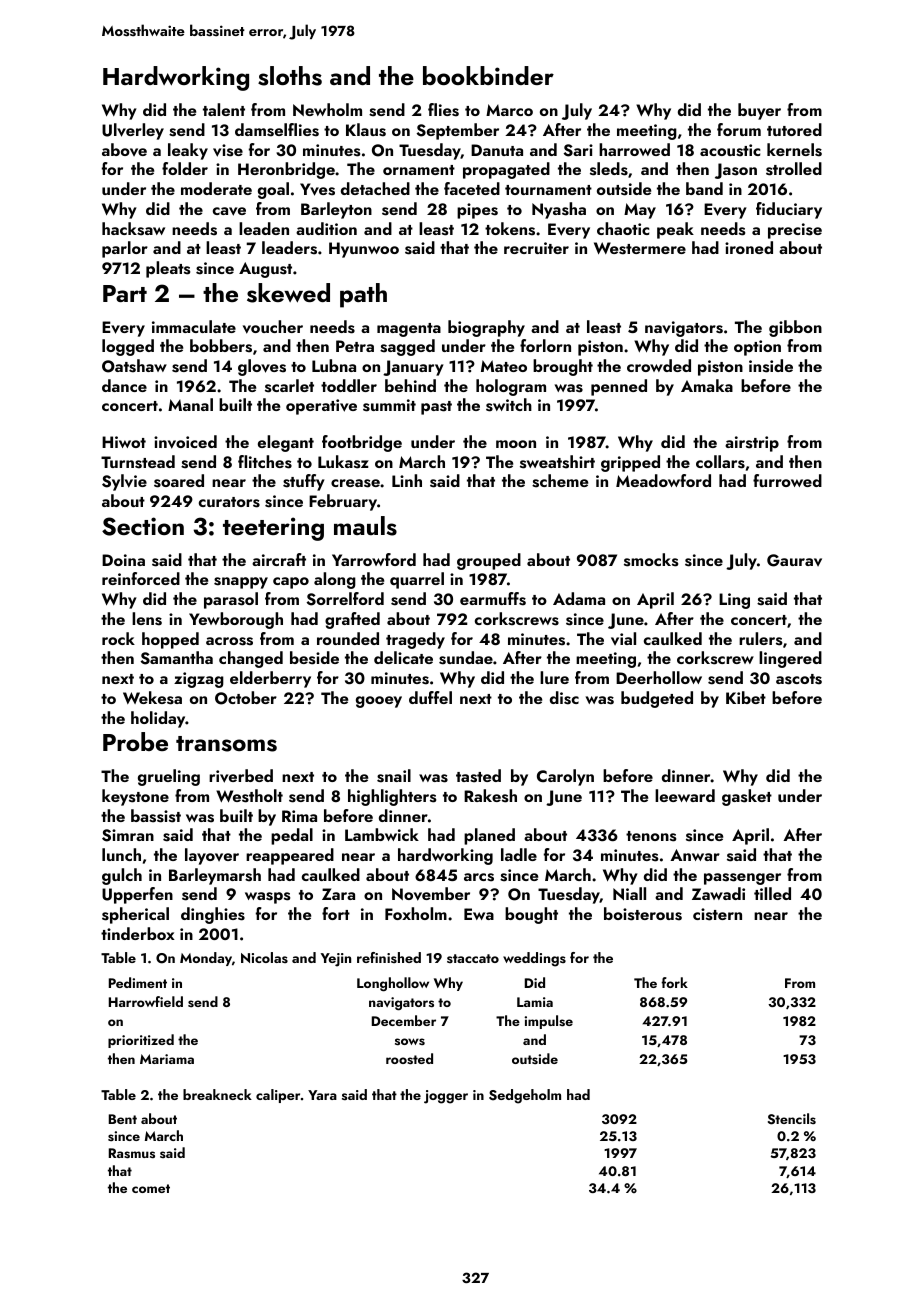  What do you see at coordinates (457, 131) in the page?
I see `September` at bounding box center [457, 131].
